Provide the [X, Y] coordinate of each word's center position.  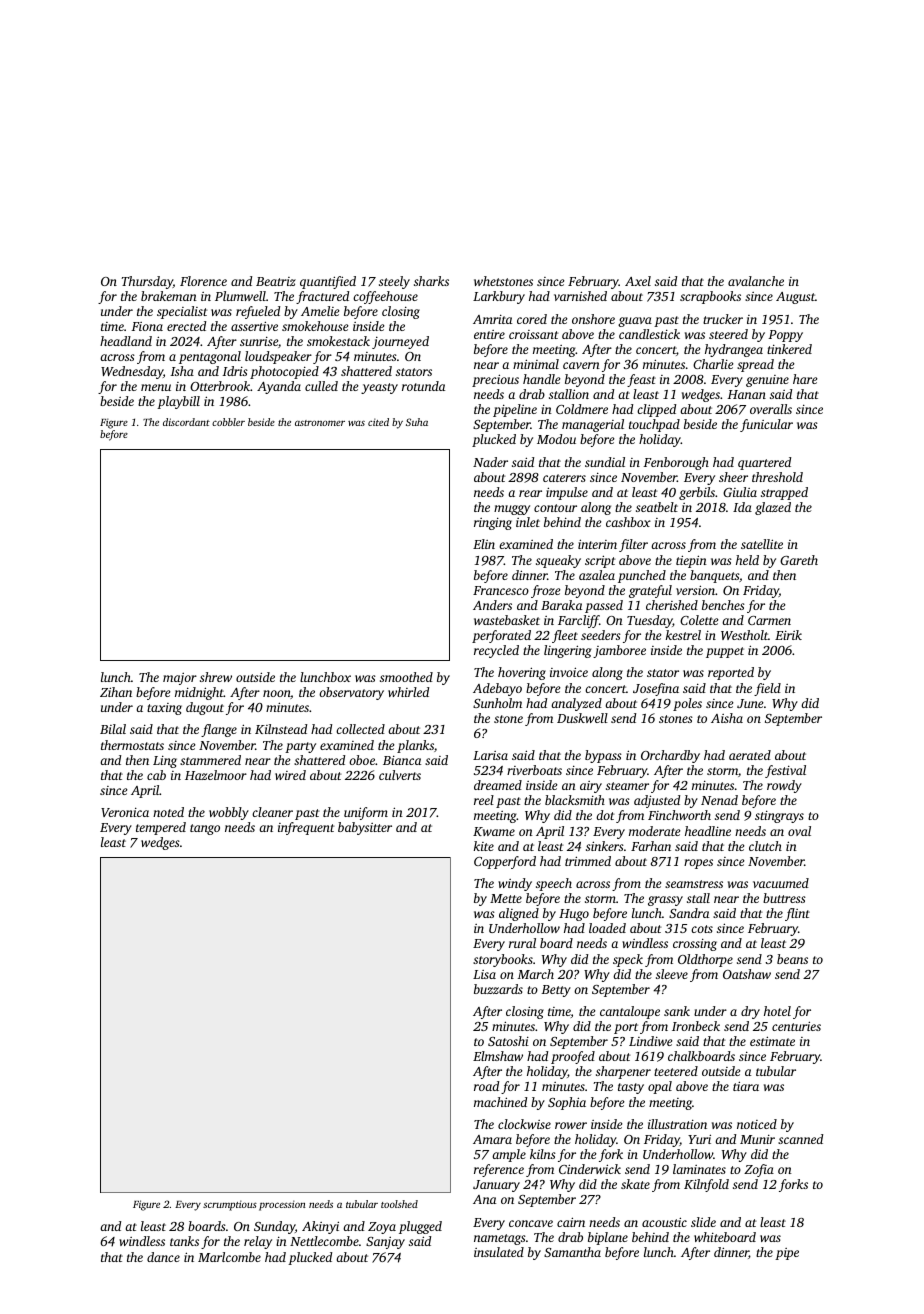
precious [495, 380]
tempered [161, 828]
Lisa [484, 974]
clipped [656, 410]
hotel [777, 1011]
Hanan [746, 394]
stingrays [779, 816]
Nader [490, 462]
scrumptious [230, 1205]
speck [628, 960]
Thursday [147, 282]
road [486, 1086]
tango [205, 829]
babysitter [365, 828]
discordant [186, 422]
